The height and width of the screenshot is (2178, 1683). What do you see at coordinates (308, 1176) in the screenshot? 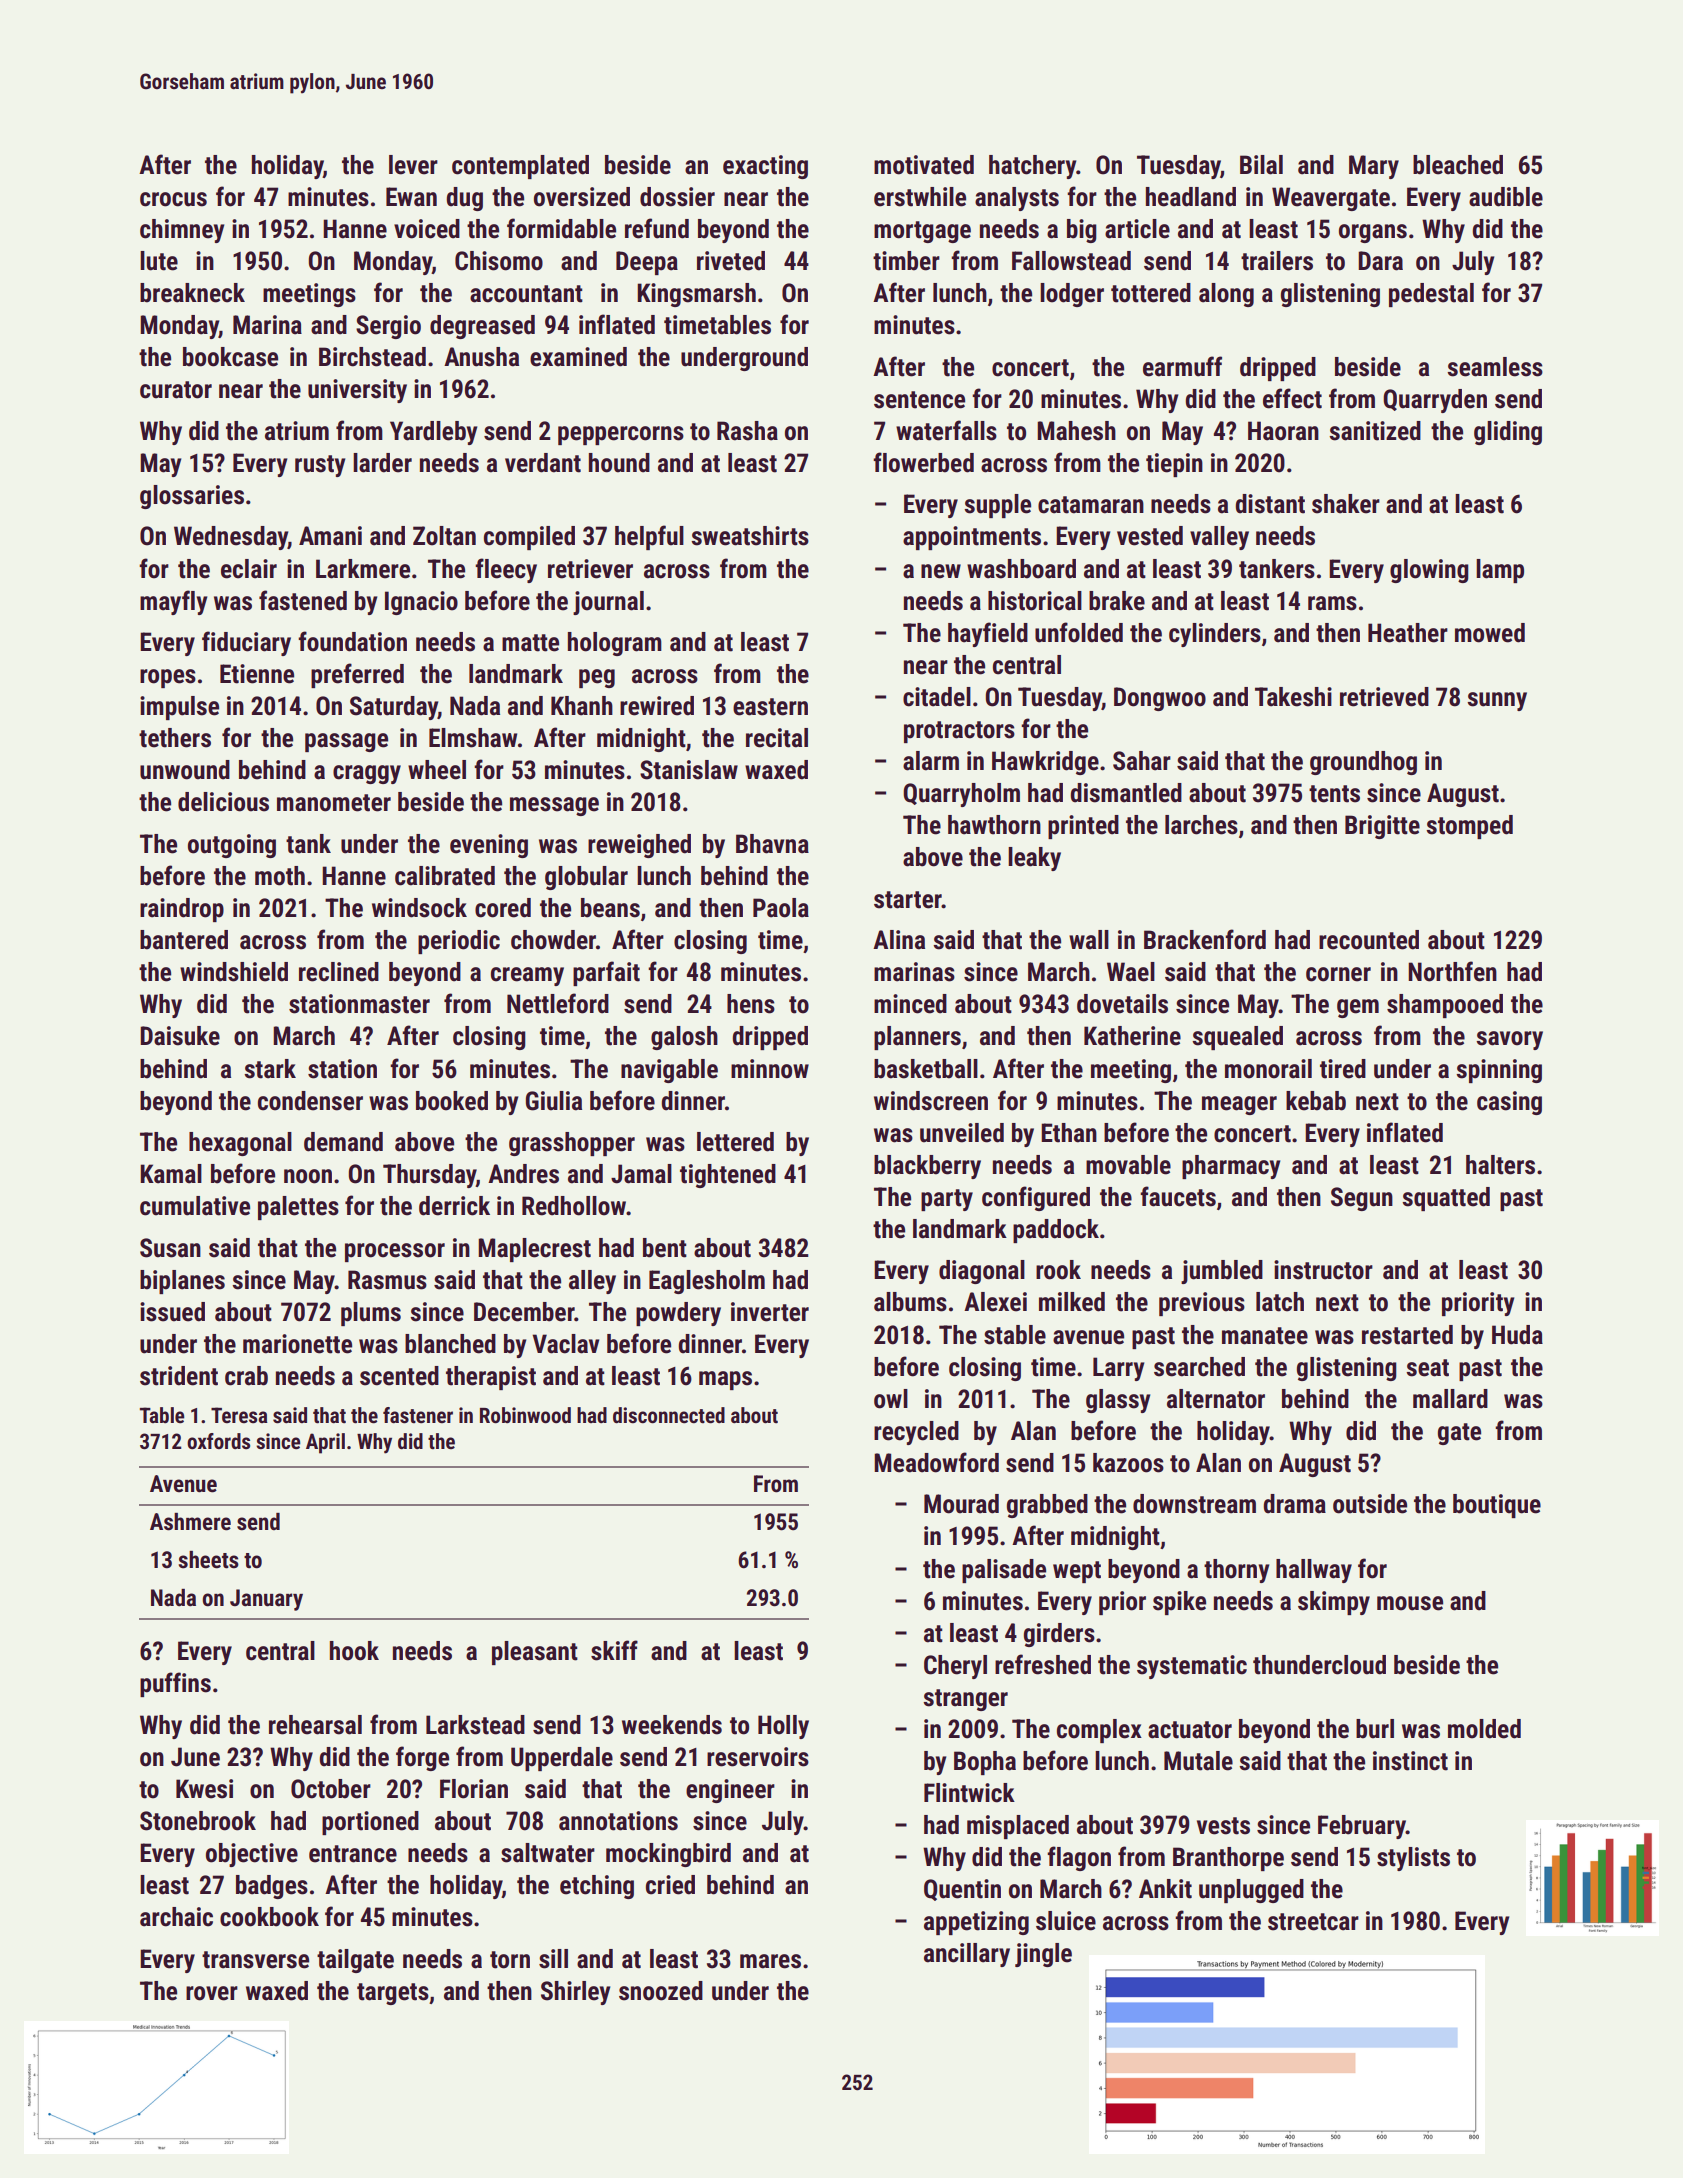
I see `noon` at bounding box center [308, 1176].
